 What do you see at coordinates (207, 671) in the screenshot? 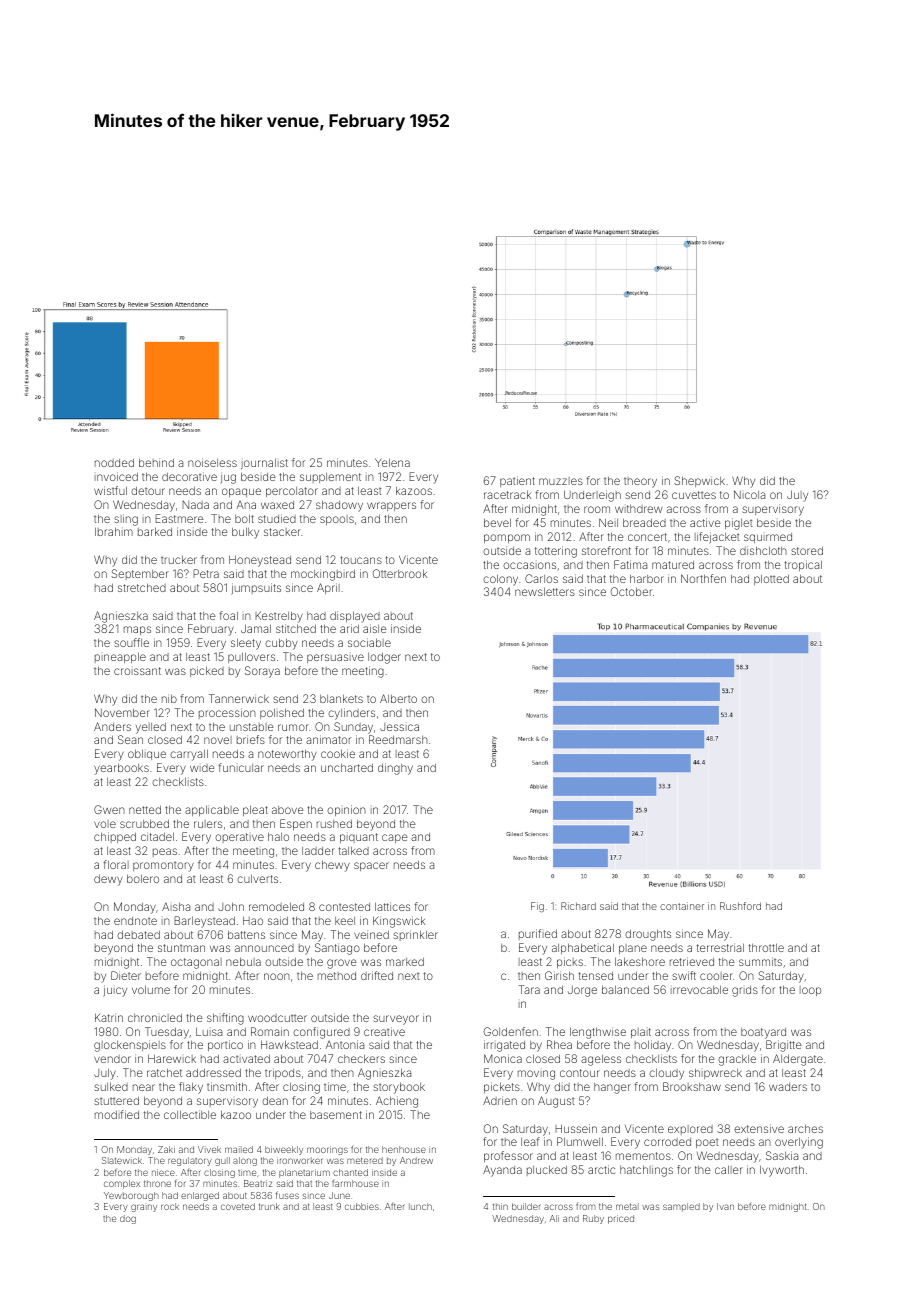
I see `picked` at bounding box center [207, 671].
